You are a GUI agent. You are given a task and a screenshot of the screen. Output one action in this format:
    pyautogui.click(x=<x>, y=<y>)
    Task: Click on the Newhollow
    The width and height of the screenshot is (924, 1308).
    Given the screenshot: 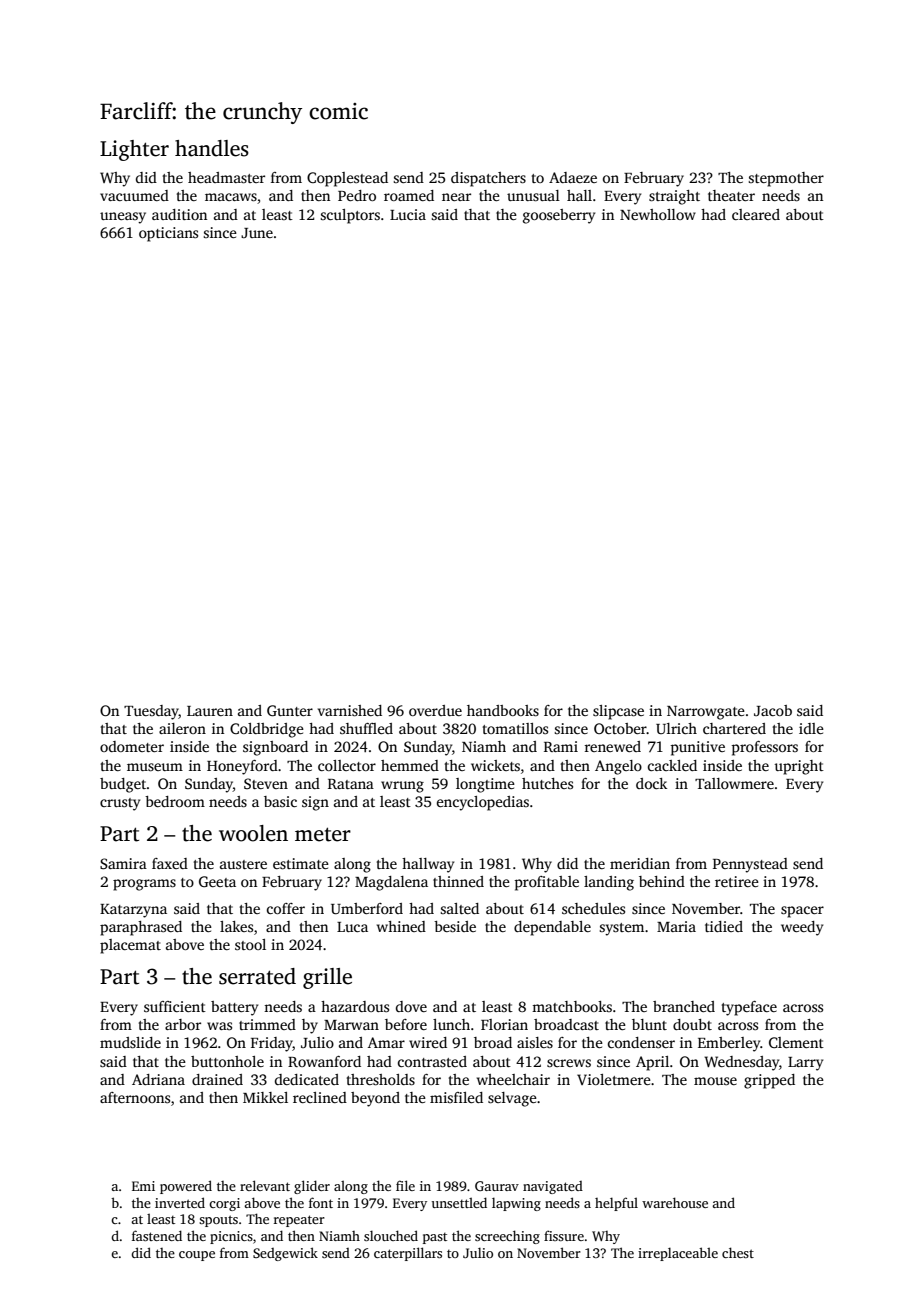 What is the action you would take?
    pyautogui.click(x=658, y=214)
